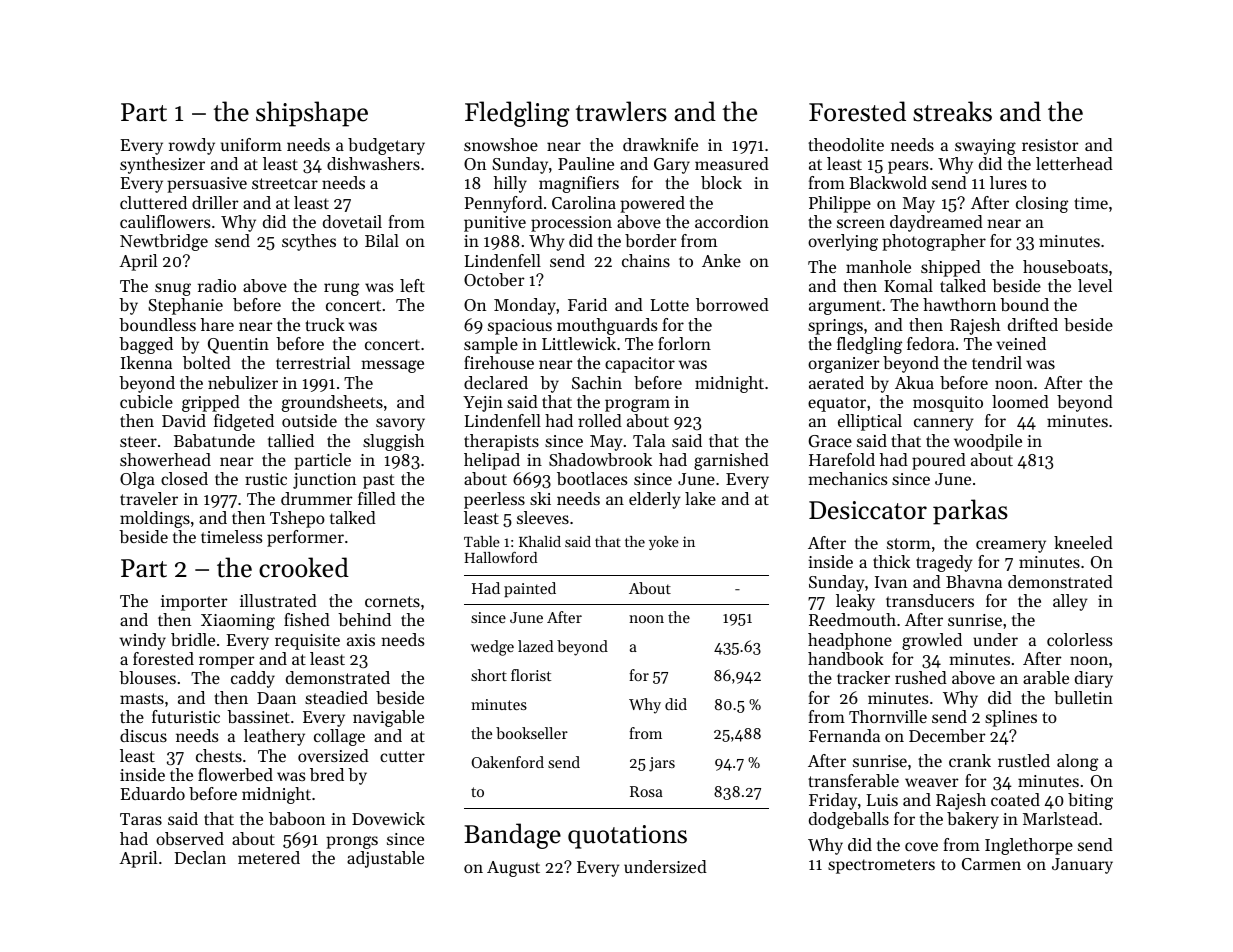  I want to click on snug, so click(173, 289).
